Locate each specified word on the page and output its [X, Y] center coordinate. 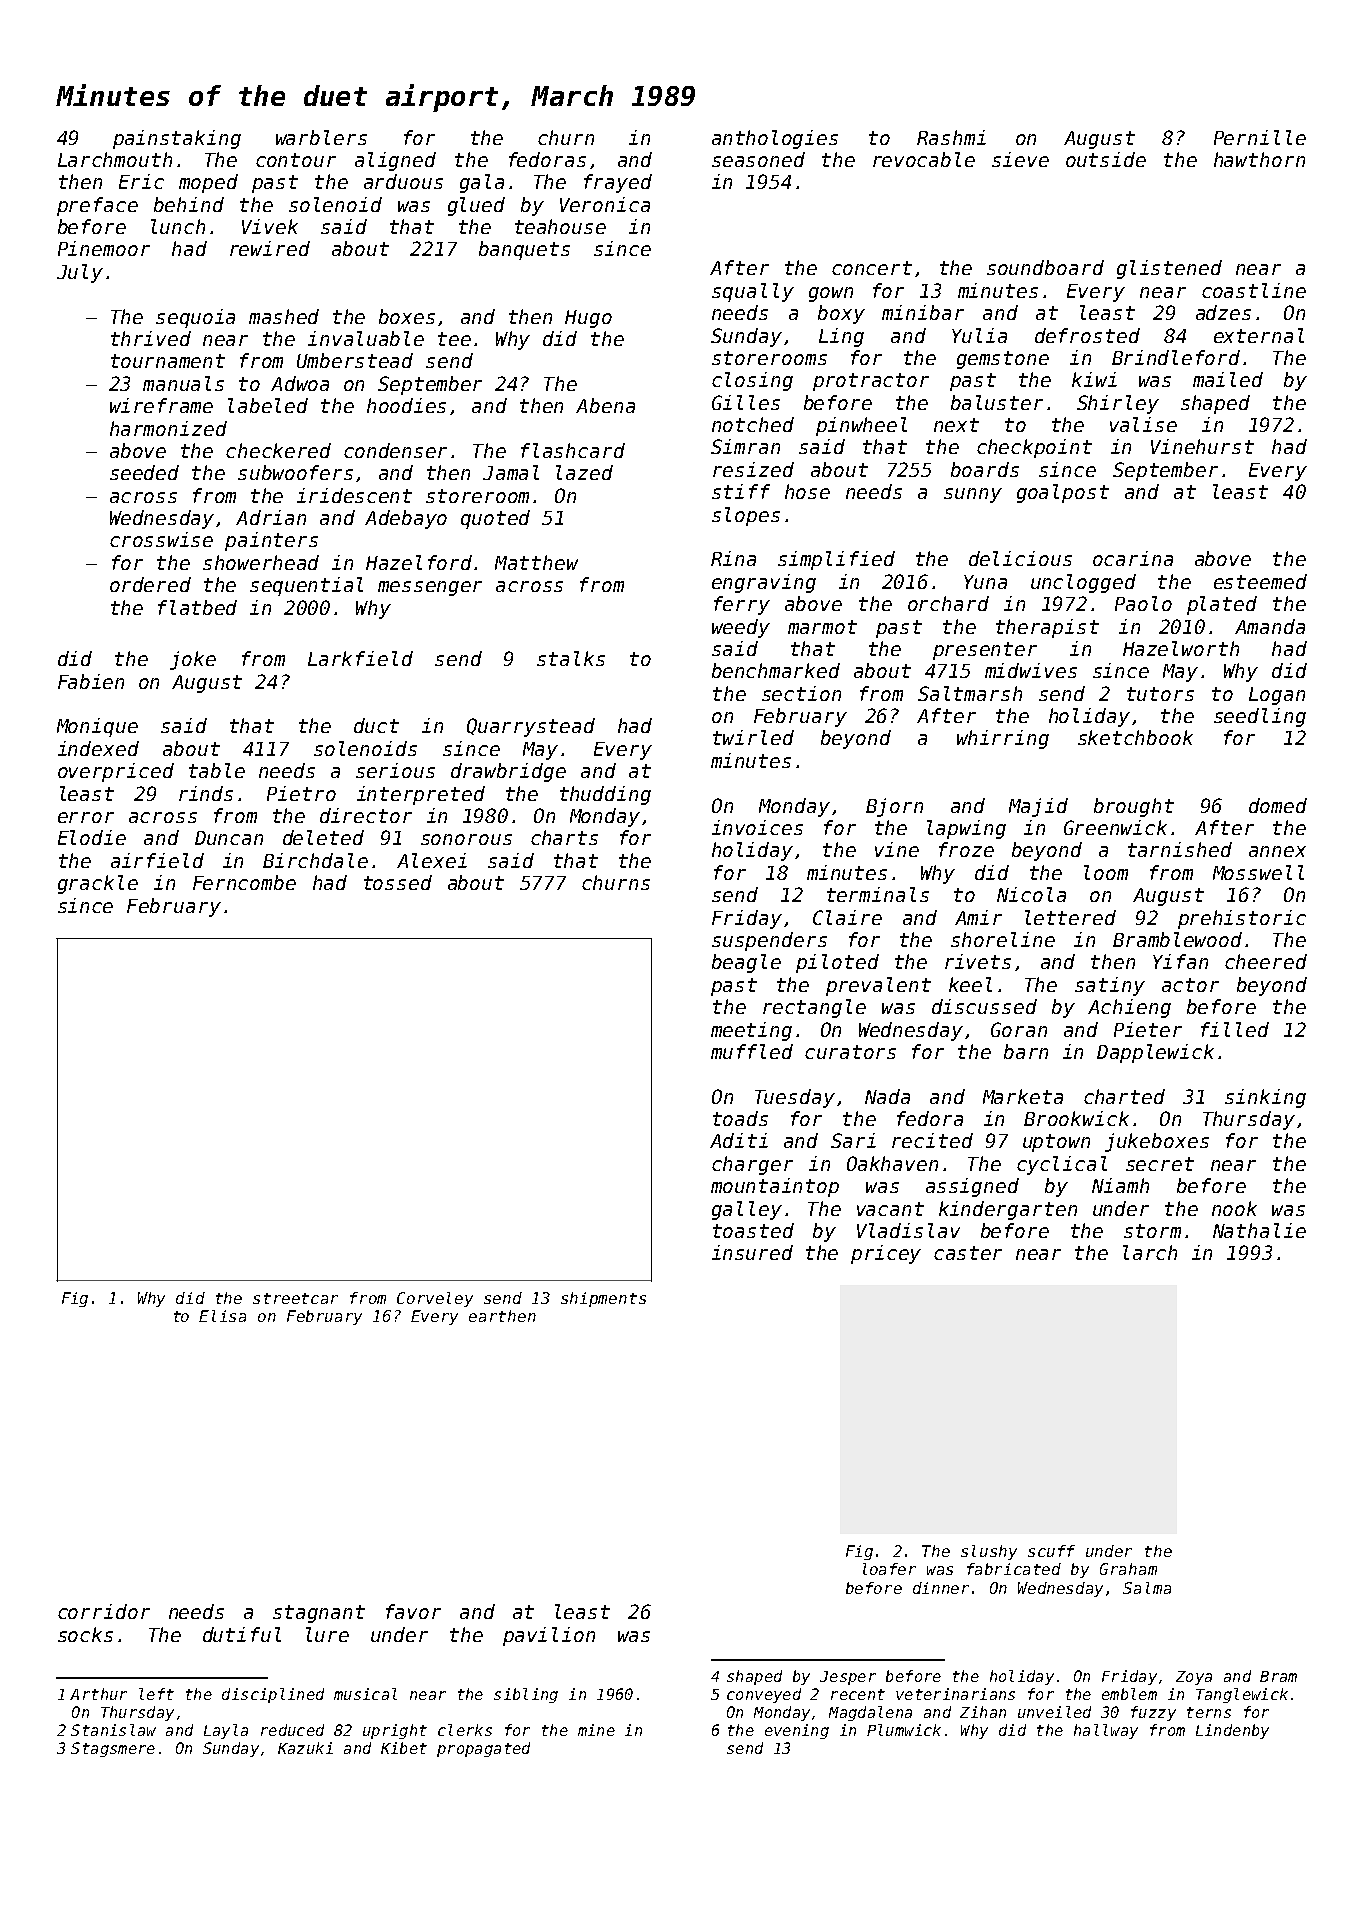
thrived [151, 338]
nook [1234, 1208]
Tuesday [795, 1098]
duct [376, 725]
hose [807, 491]
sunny [973, 495]
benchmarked [776, 670]
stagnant [319, 1614]
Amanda [1270, 626]
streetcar [295, 1298]
